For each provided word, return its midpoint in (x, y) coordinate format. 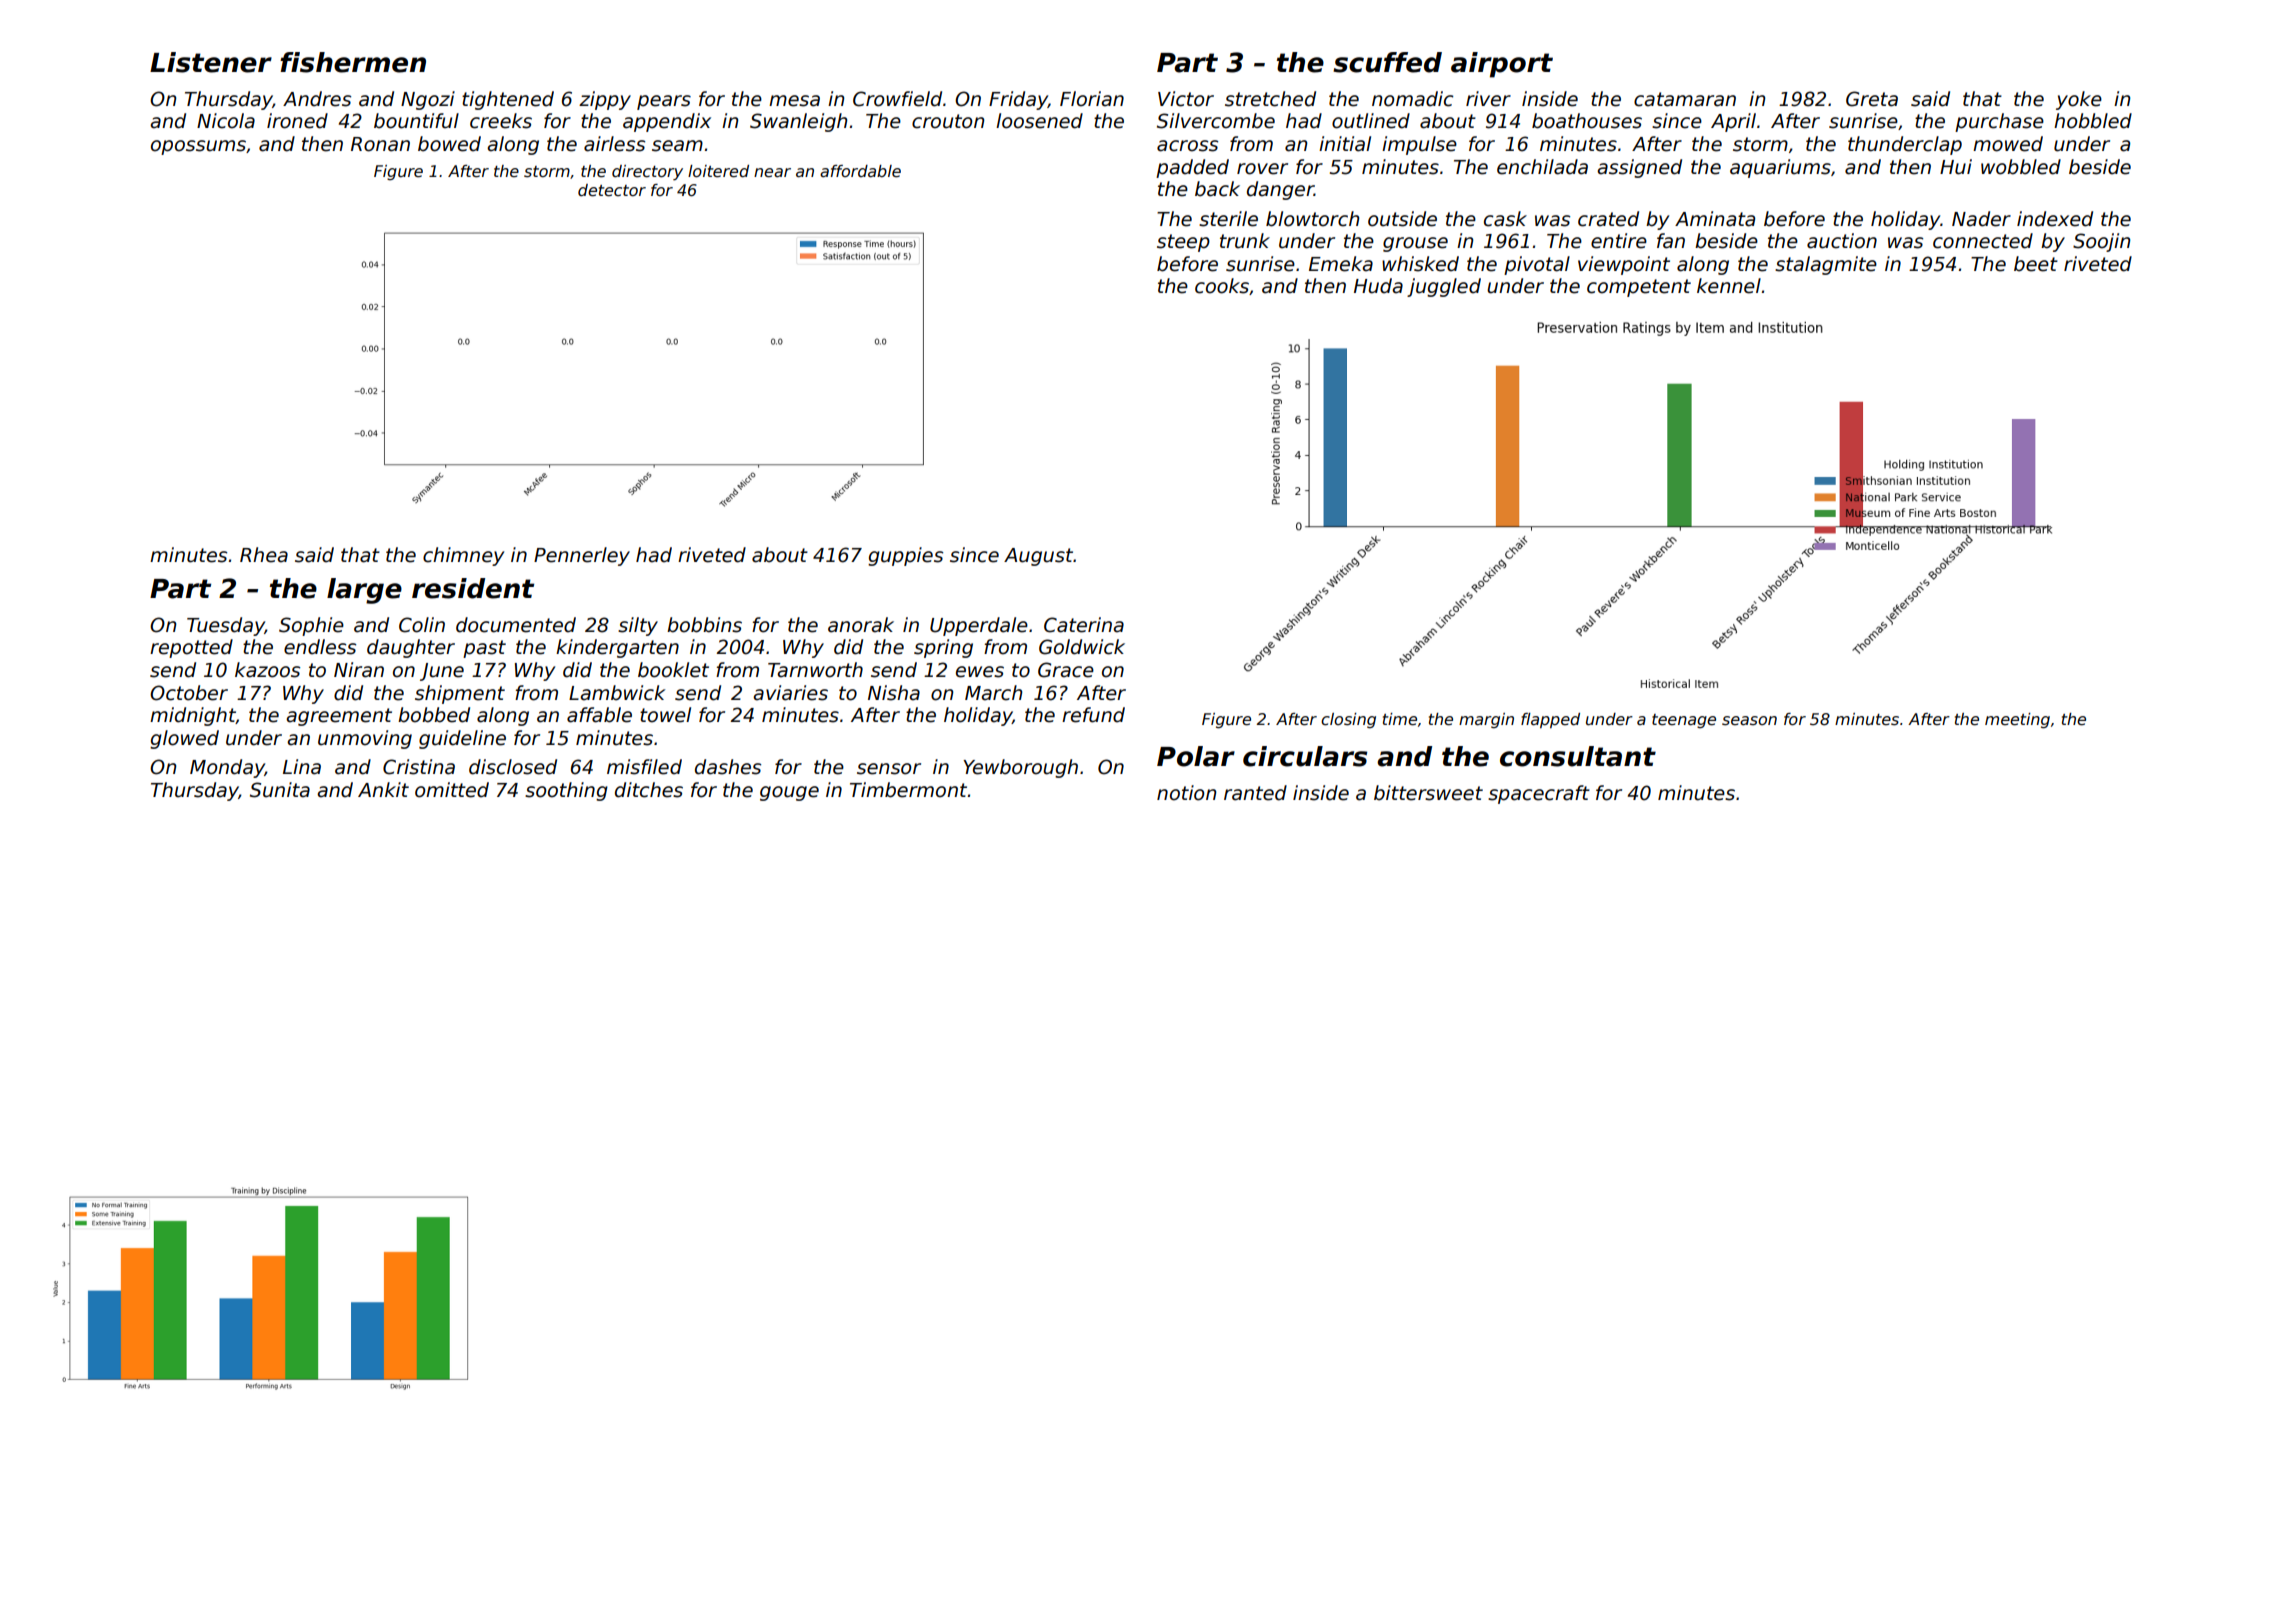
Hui (1956, 167)
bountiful (416, 121)
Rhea (264, 555)
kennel (1729, 286)
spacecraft (1539, 794)
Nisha (894, 693)
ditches (649, 790)
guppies (905, 556)
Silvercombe (1216, 121)
